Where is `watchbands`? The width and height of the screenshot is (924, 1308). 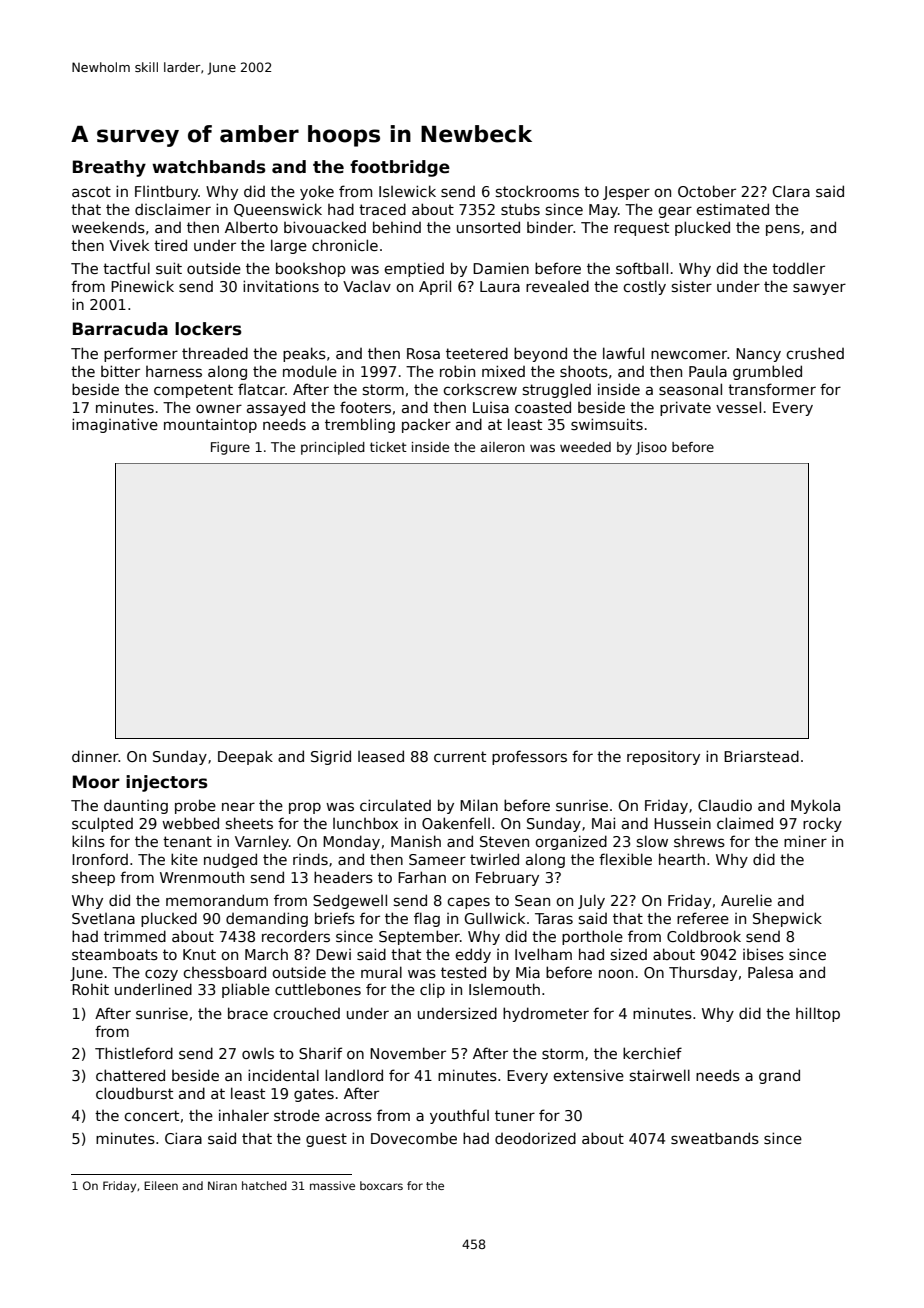
watchbands is located at coordinates (209, 167).
